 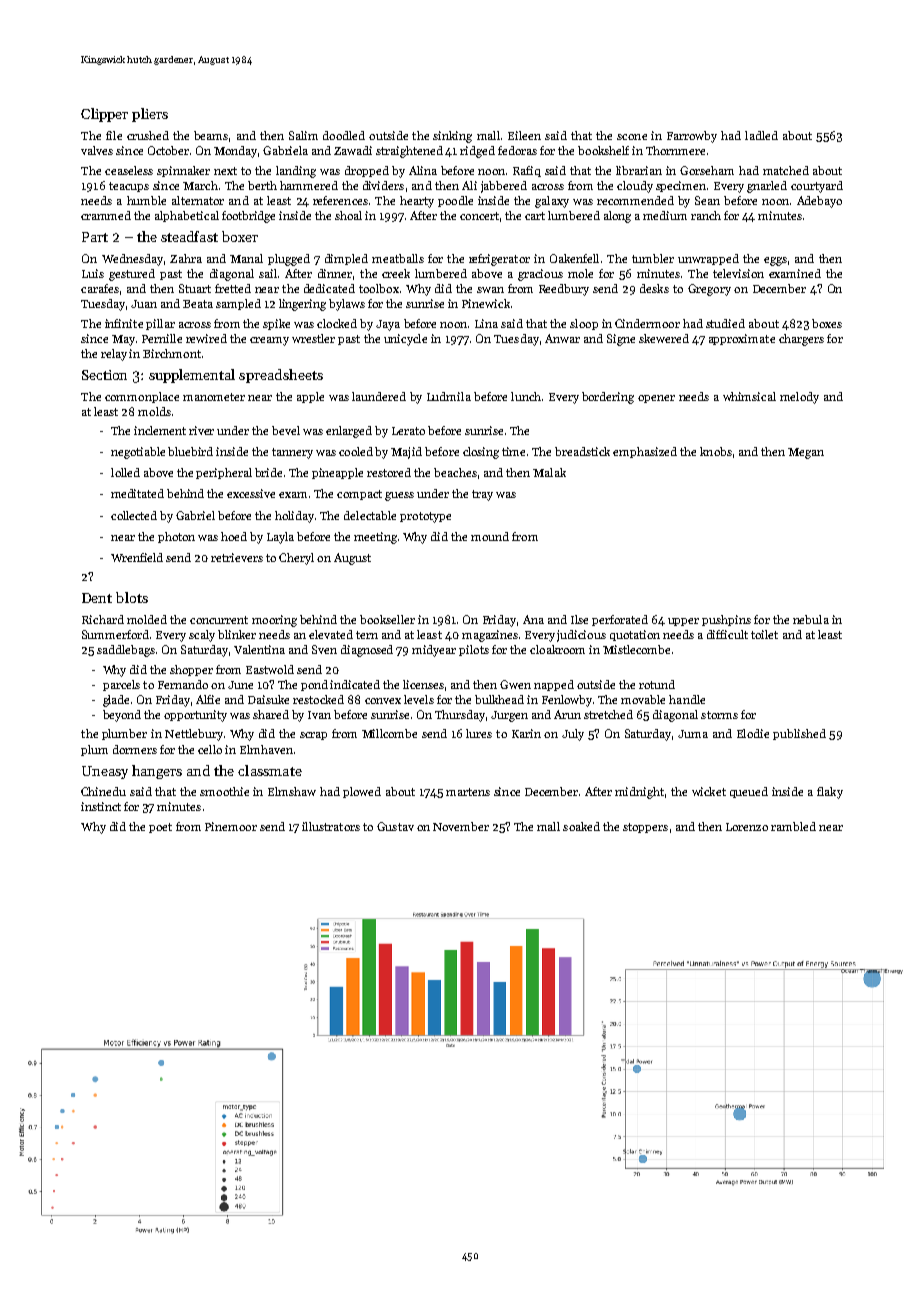 I want to click on Anwar, so click(x=562, y=338).
